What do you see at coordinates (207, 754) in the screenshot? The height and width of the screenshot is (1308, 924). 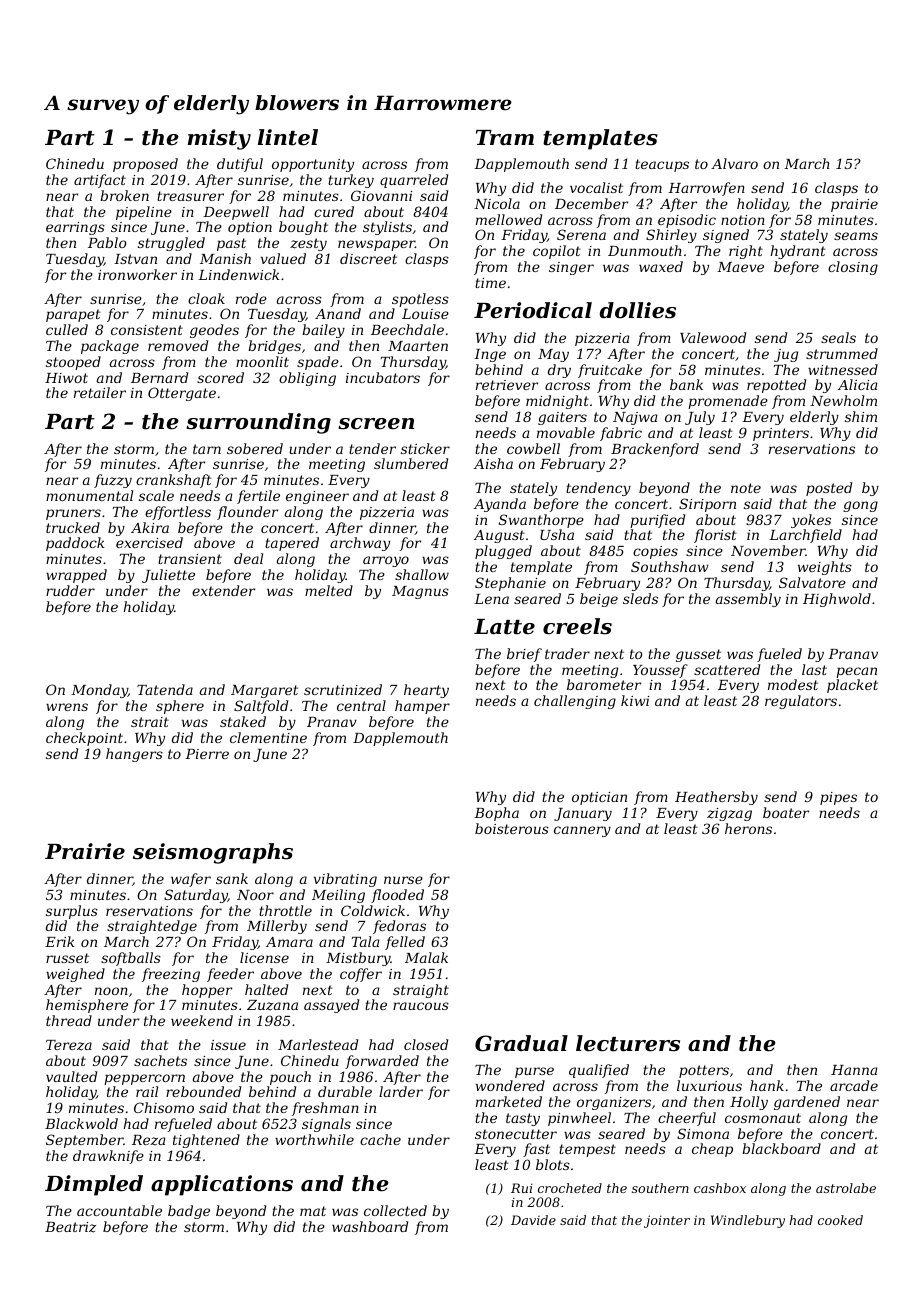 I see `Pierre` at bounding box center [207, 754].
